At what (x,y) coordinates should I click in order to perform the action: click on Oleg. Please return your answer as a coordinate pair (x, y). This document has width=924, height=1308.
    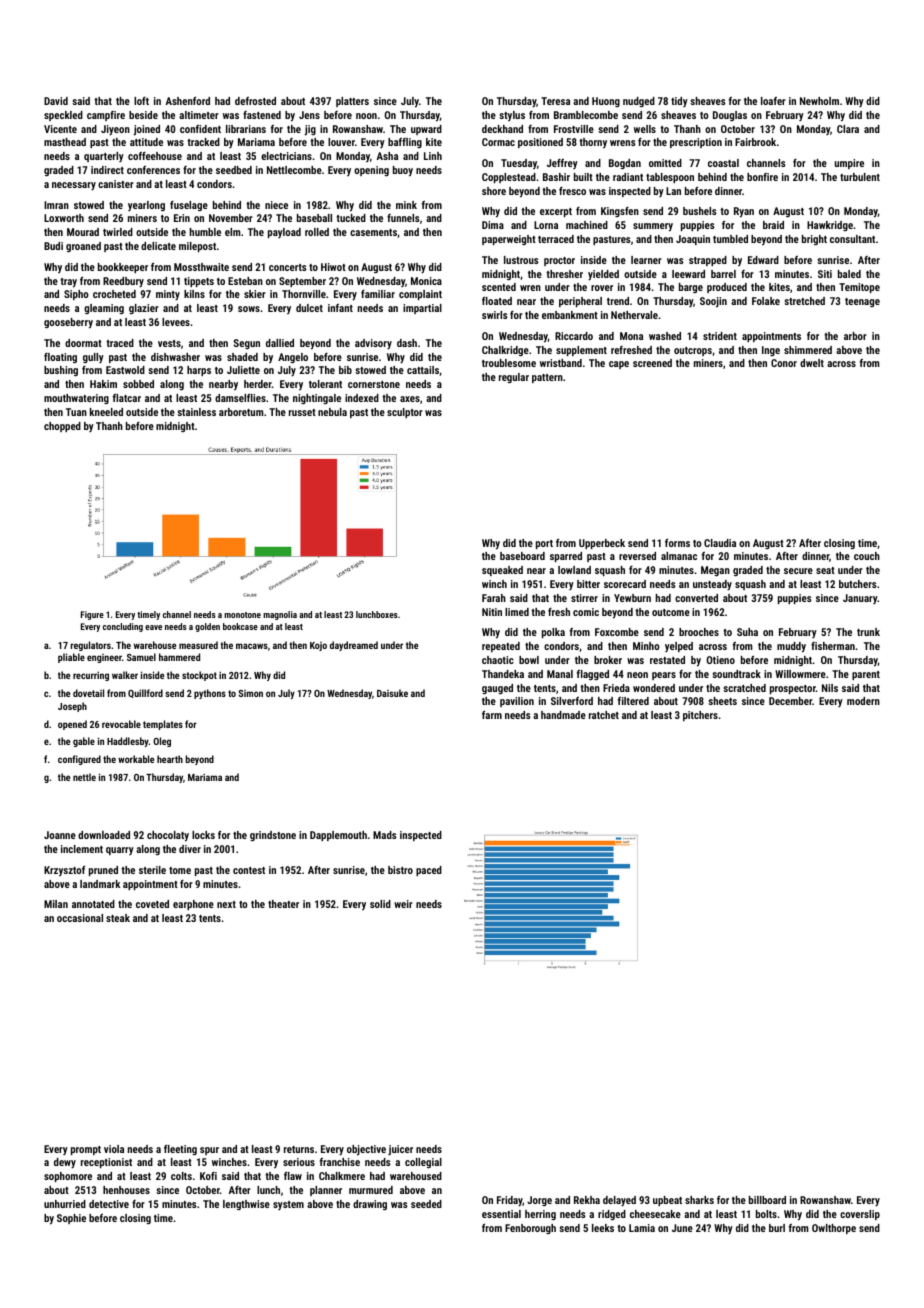
    Looking at the image, I should click on (162, 742).
